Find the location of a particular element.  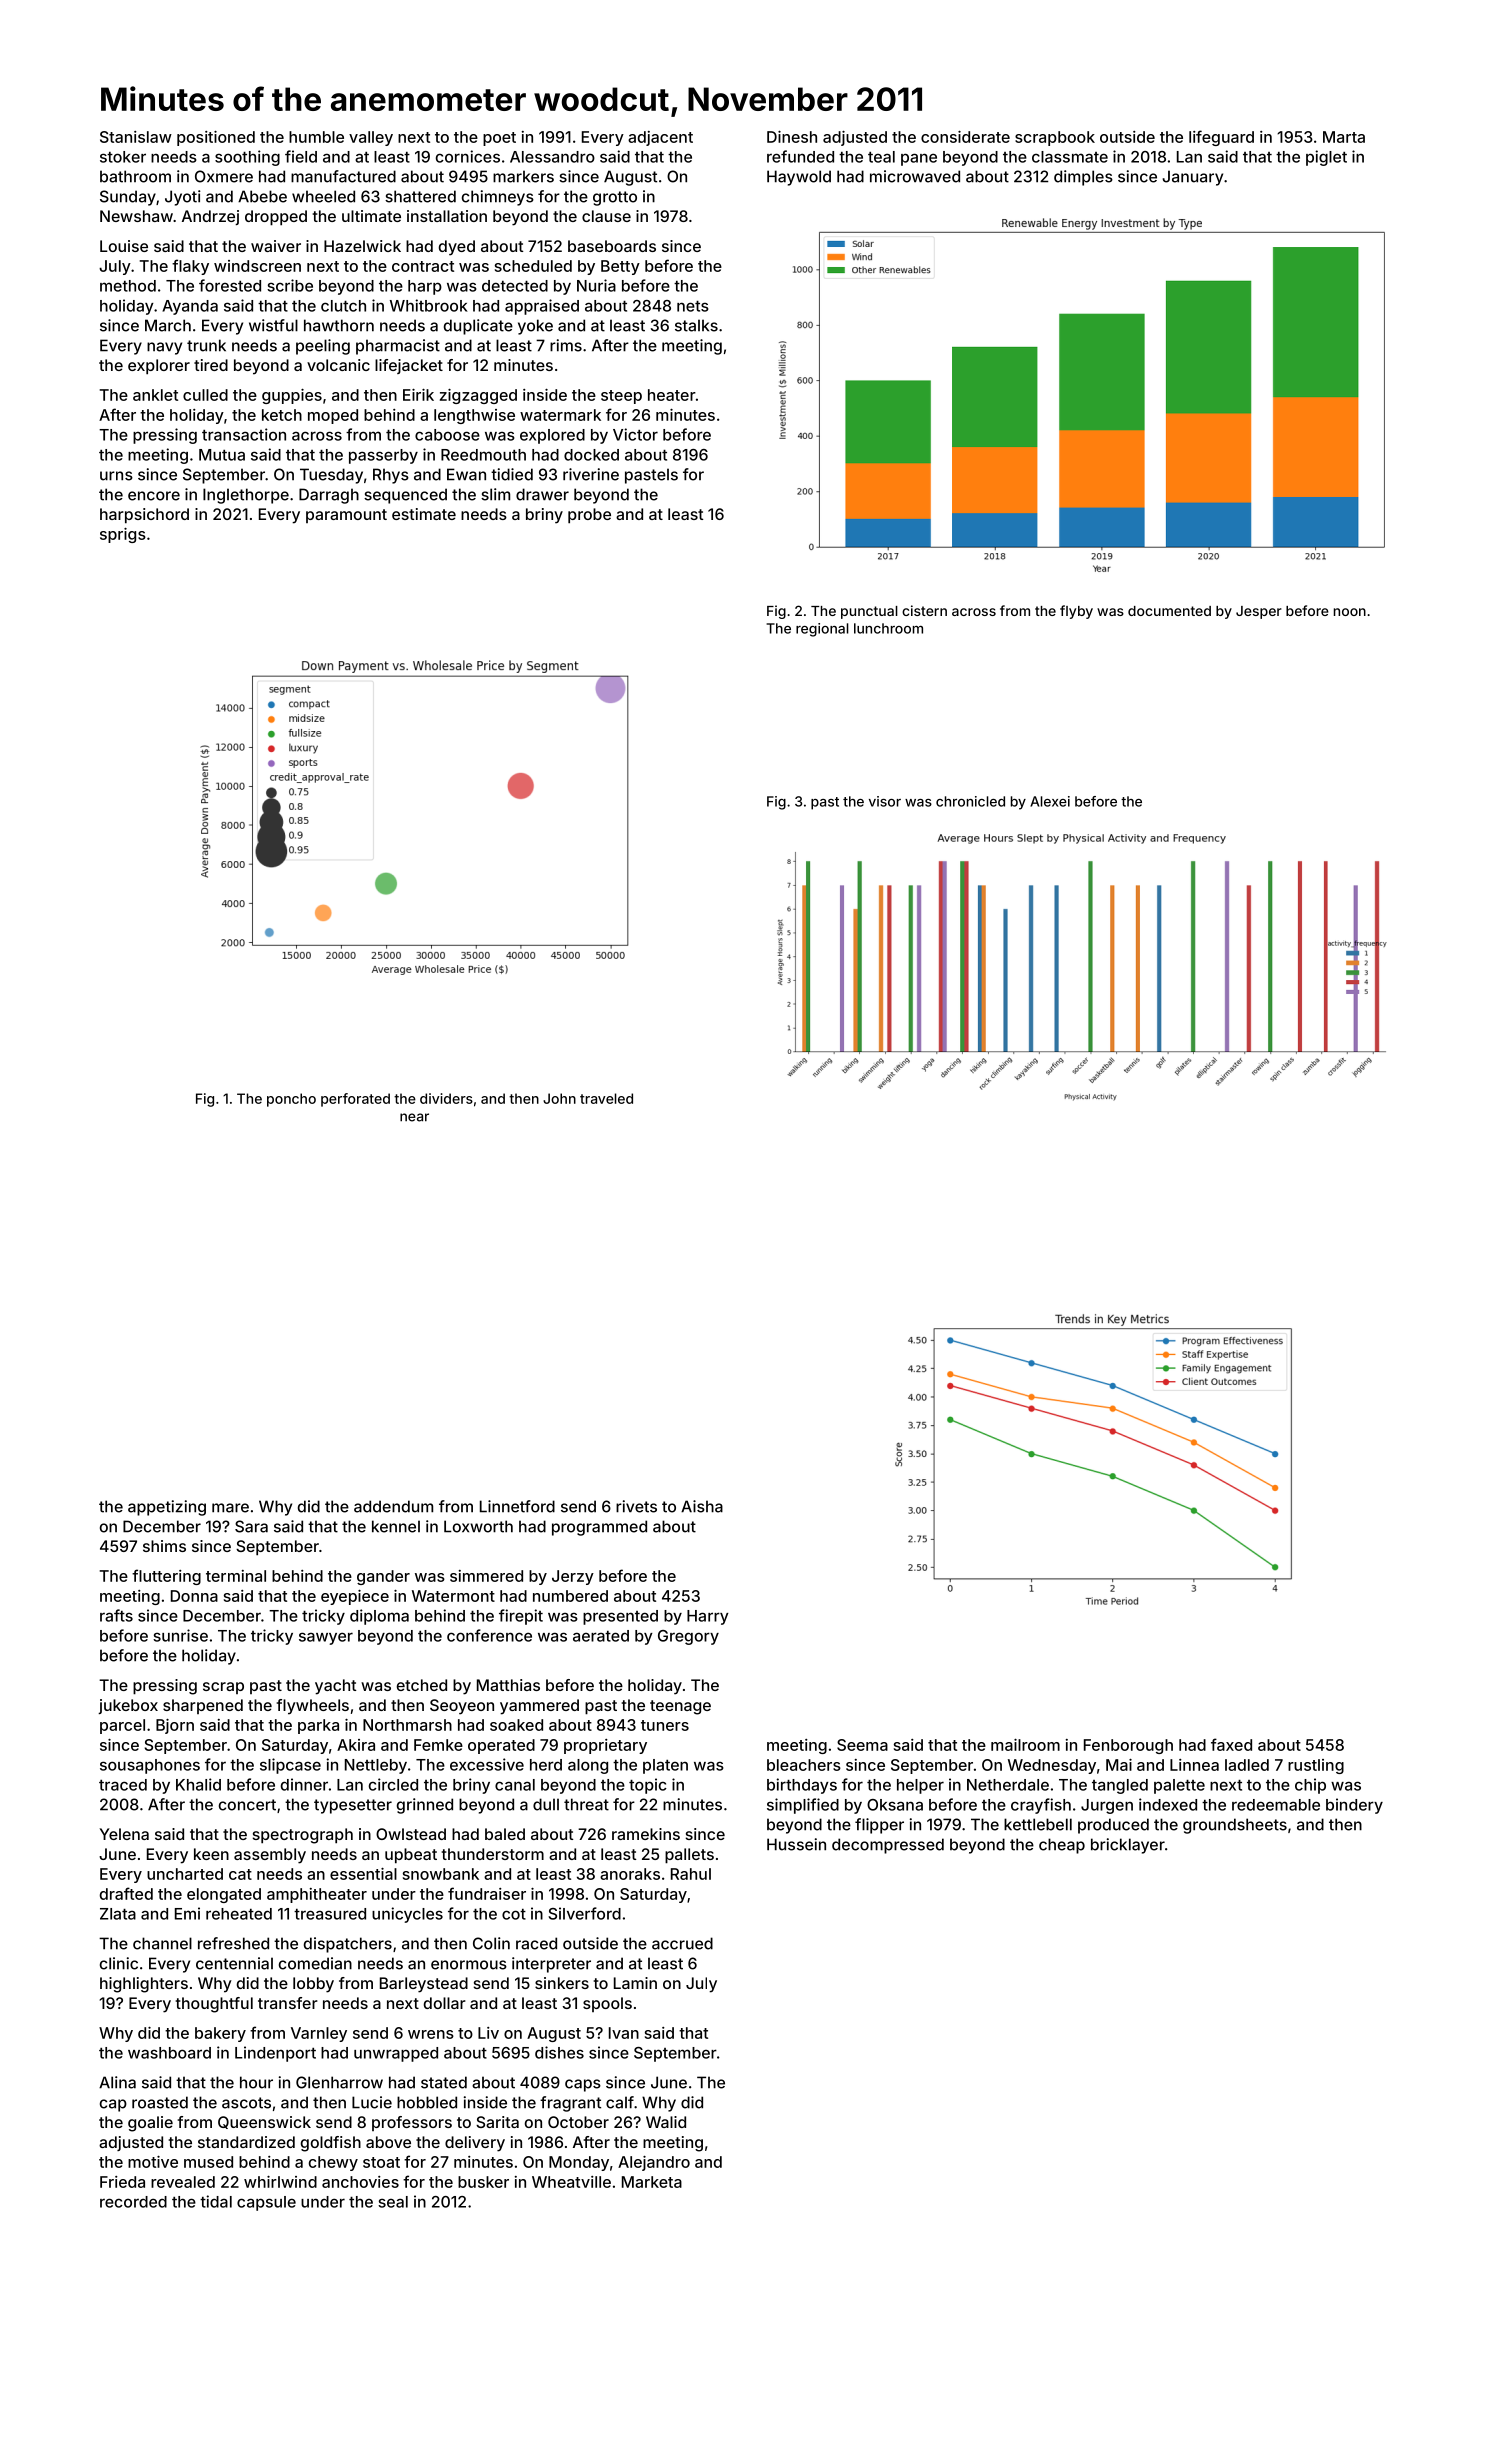

Alexei is located at coordinates (1050, 801).
